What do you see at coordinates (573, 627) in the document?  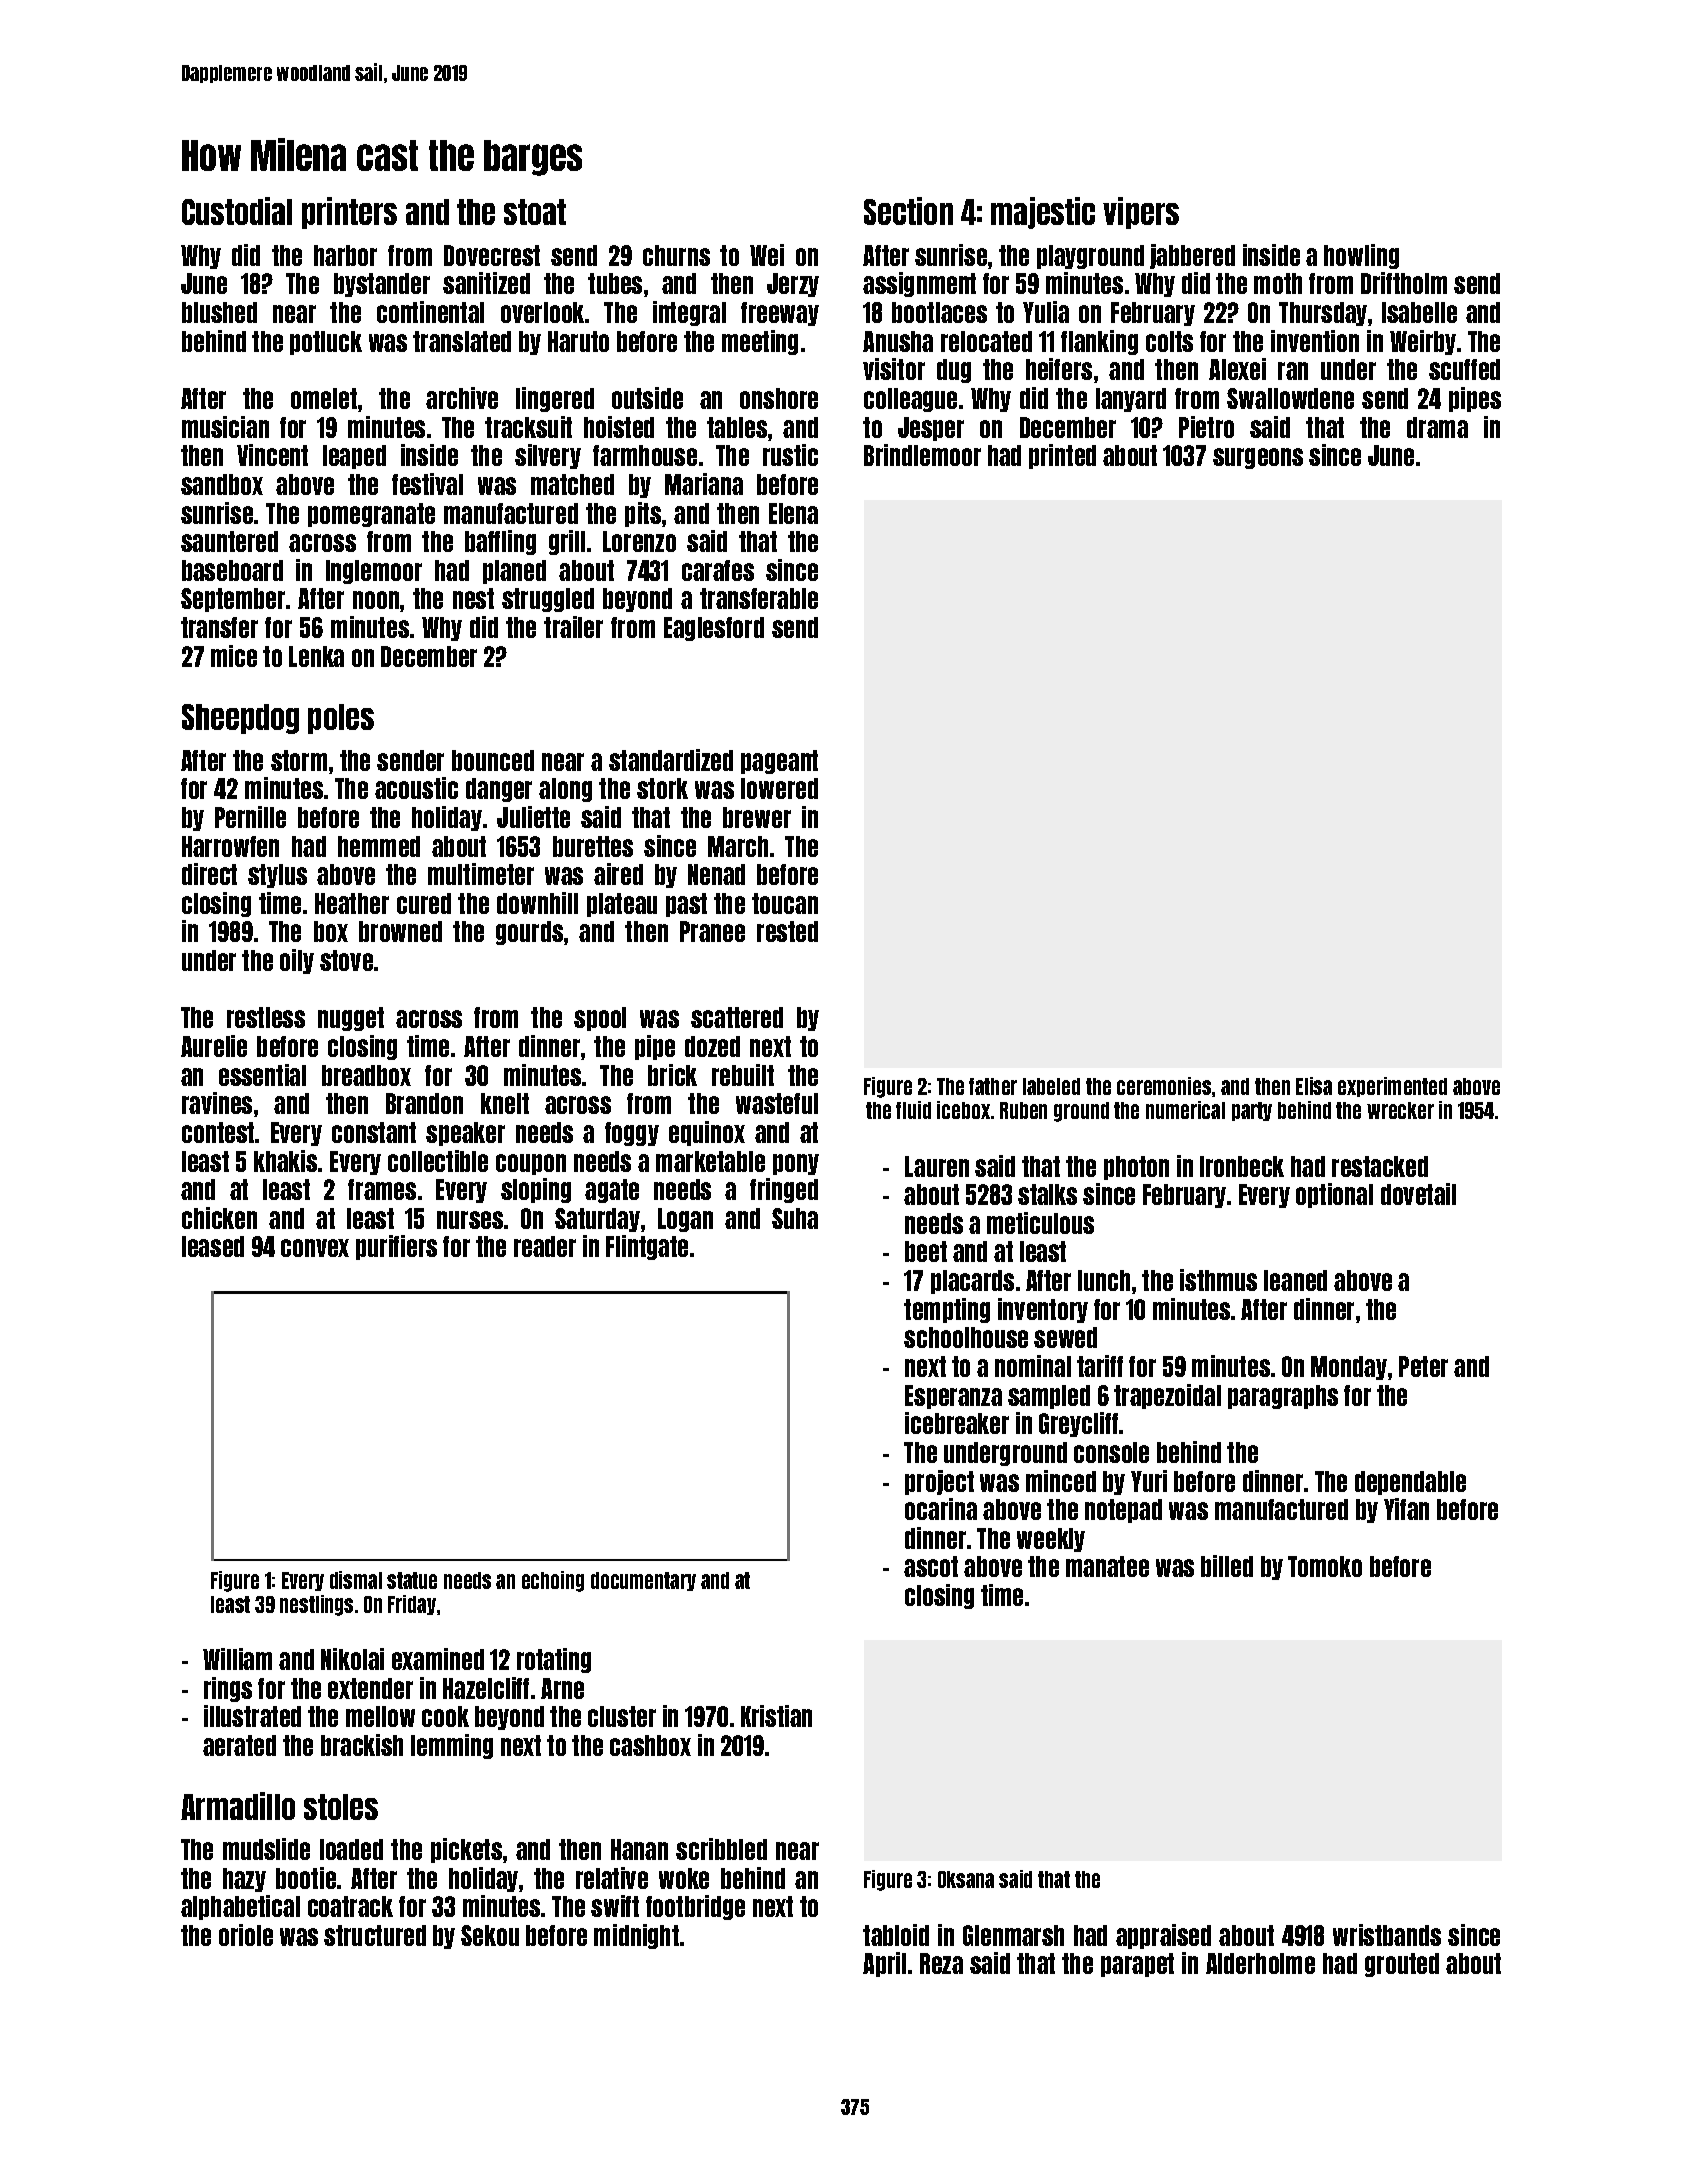 I see `trailer` at bounding box center [573, 627].
